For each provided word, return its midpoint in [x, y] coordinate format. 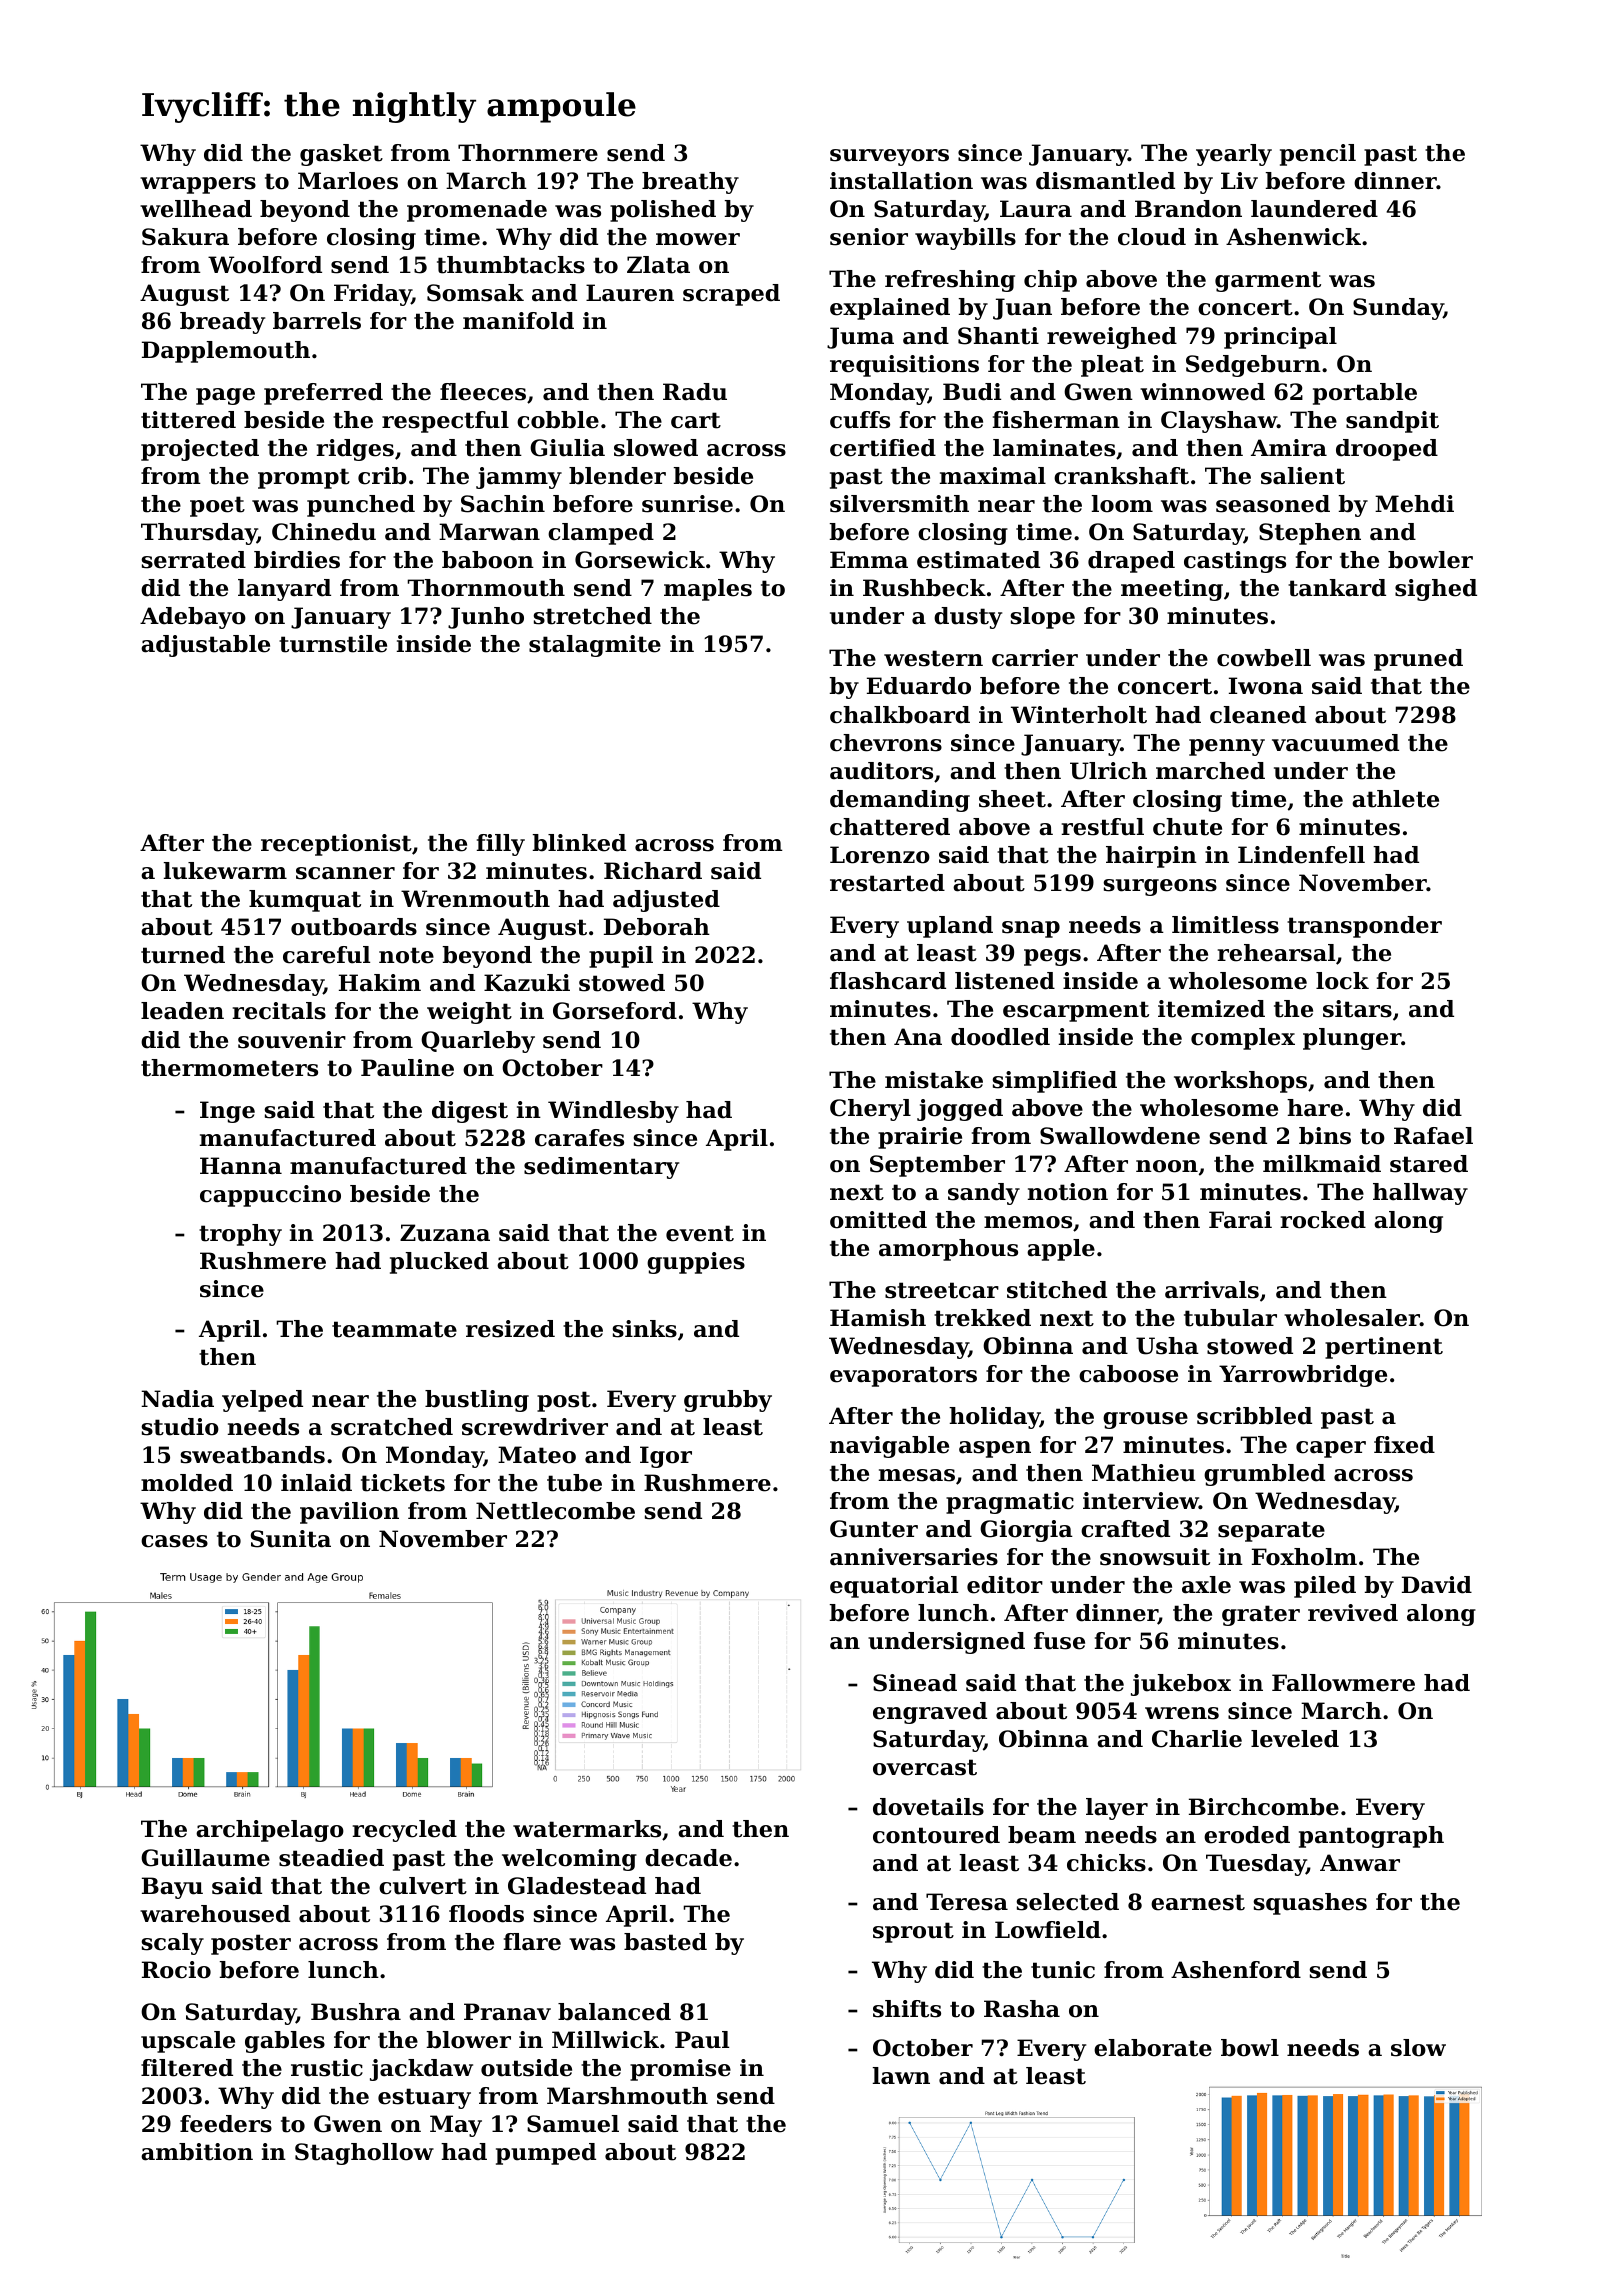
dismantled [1105, 181]
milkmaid [1322, 1164]
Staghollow [364, 2154]
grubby [728, 1401]
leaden [182, 1011]
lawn [901, 2076]
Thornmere [528, 153]
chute [1187, 827]
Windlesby [613, 1112]
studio [180, 1427]
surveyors [889, 157]
